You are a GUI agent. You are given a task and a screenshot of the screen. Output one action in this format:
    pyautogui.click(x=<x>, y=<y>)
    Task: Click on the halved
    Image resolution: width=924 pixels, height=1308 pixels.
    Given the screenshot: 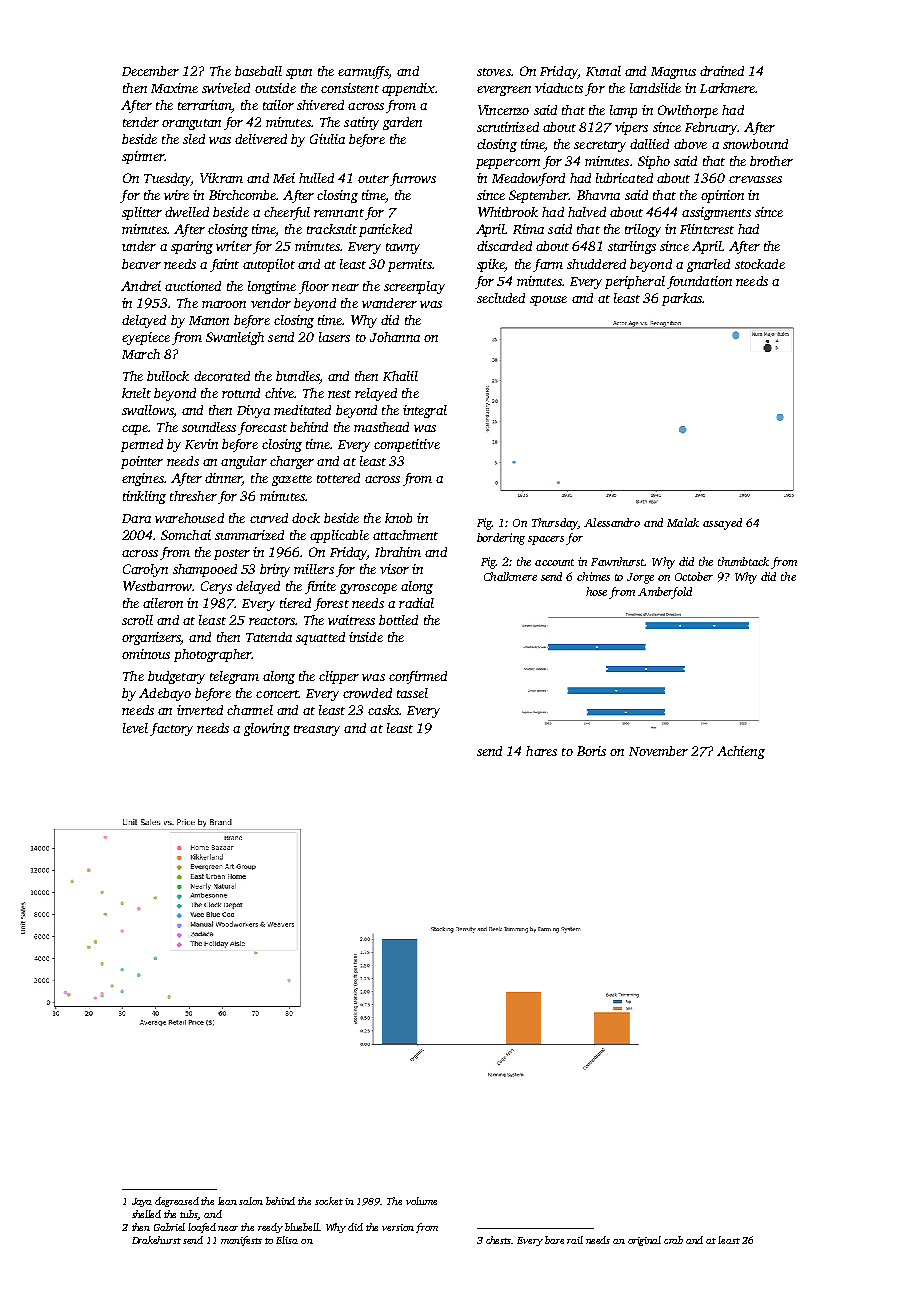 What is the action you would take?
    pyautogui.click(x=587, y=212)
